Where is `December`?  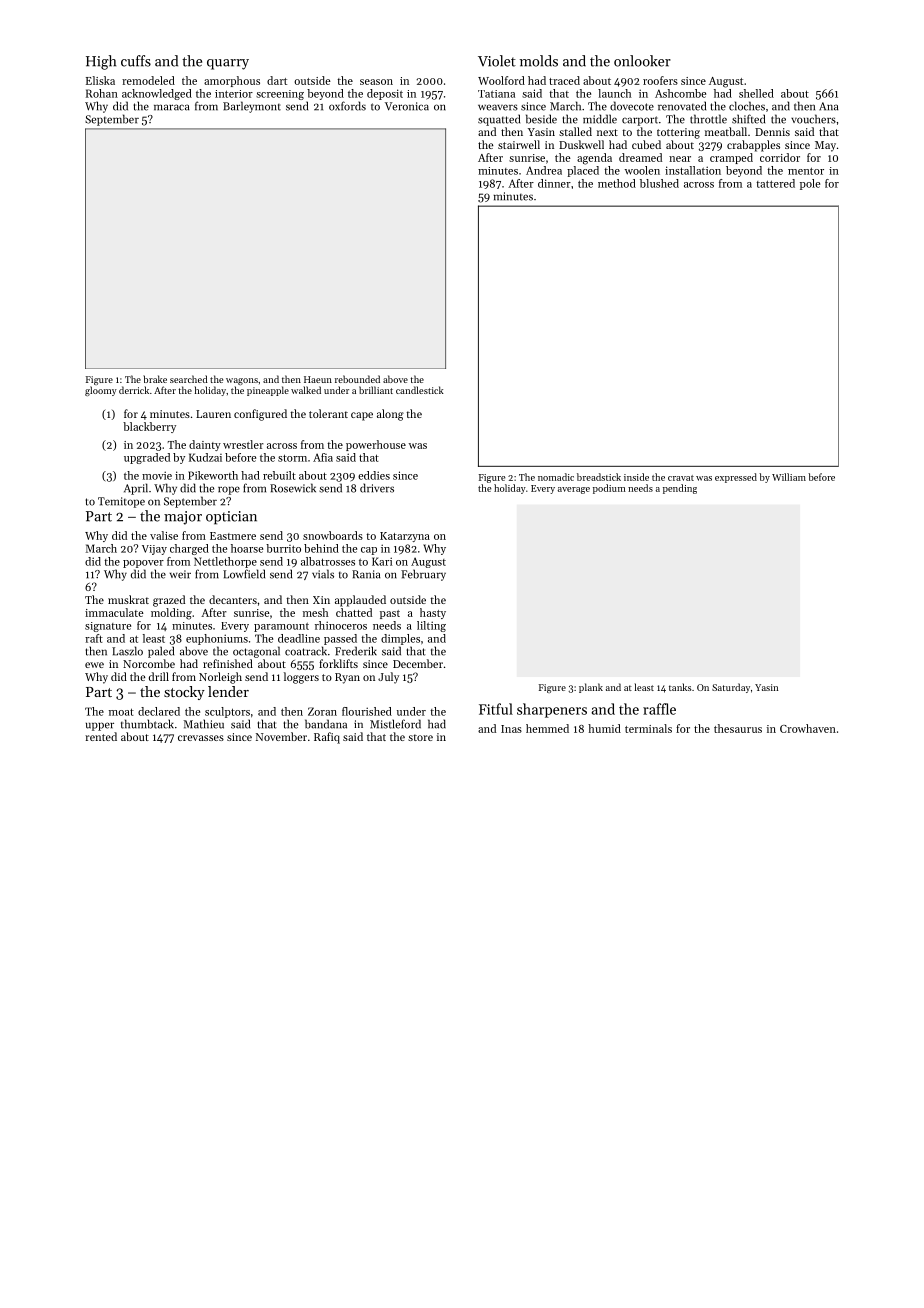 December is located at coordinates (418, 663).
